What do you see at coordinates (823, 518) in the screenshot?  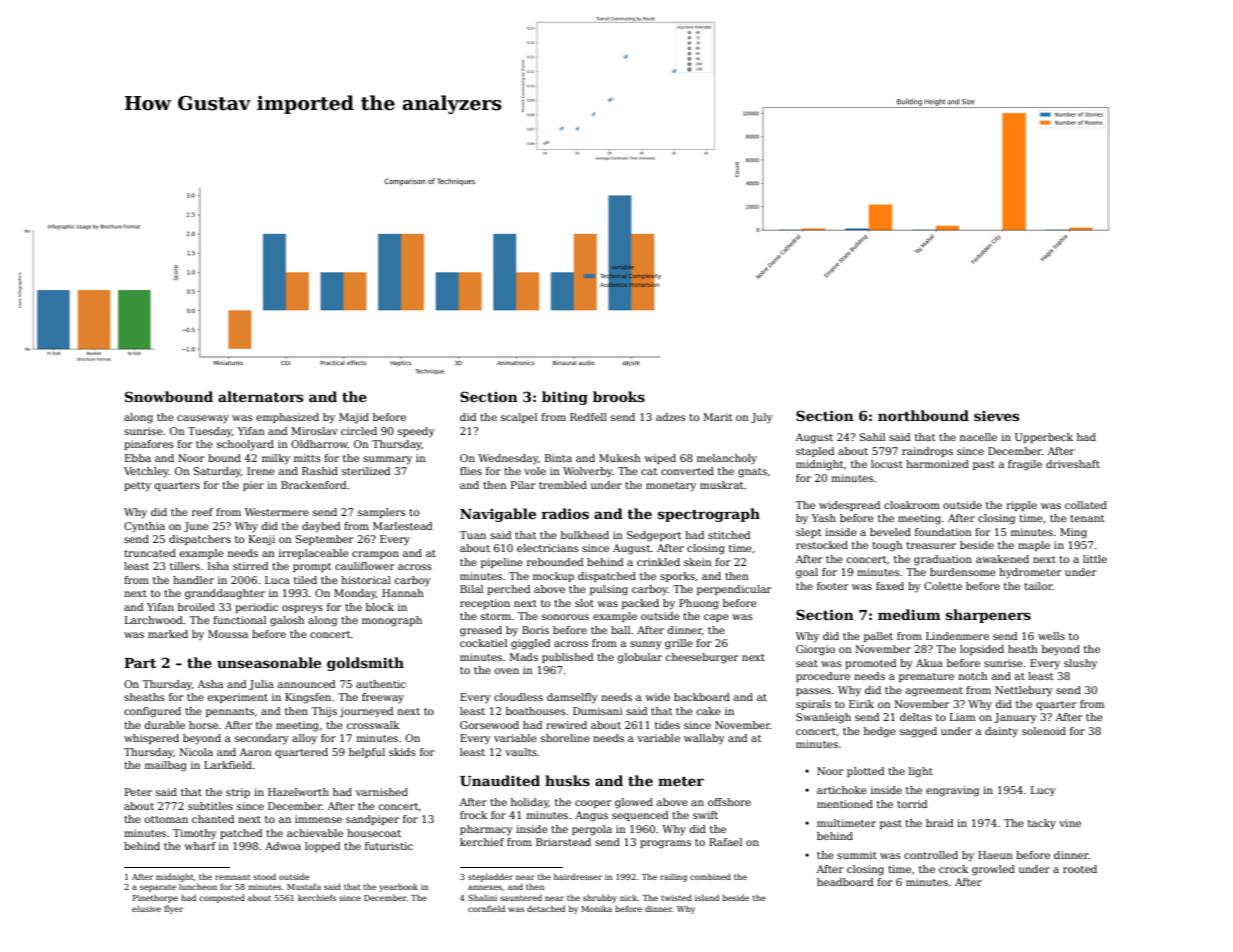 I see `Yash` at bounding box center [823, 518].
